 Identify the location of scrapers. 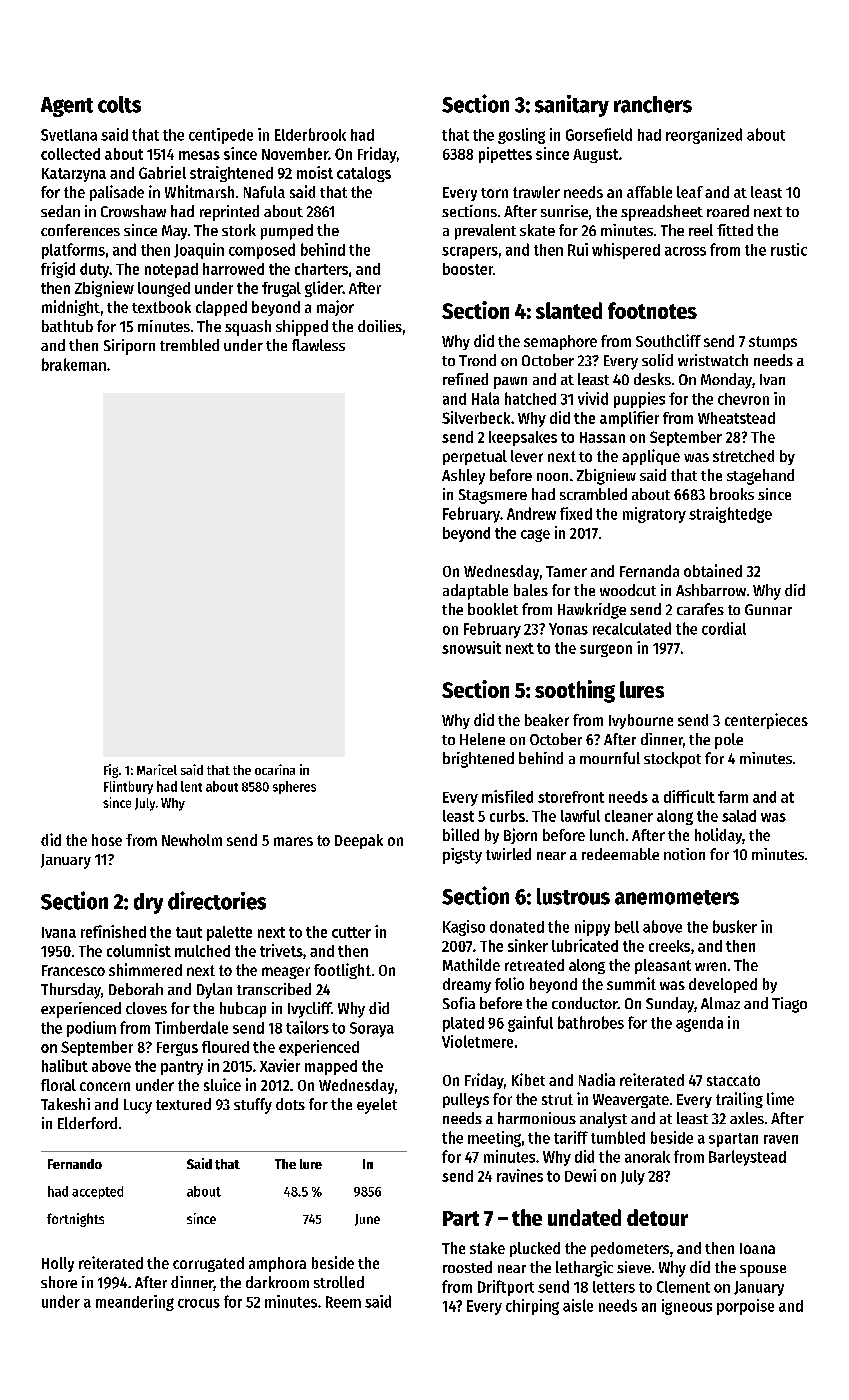
(470, 253).
